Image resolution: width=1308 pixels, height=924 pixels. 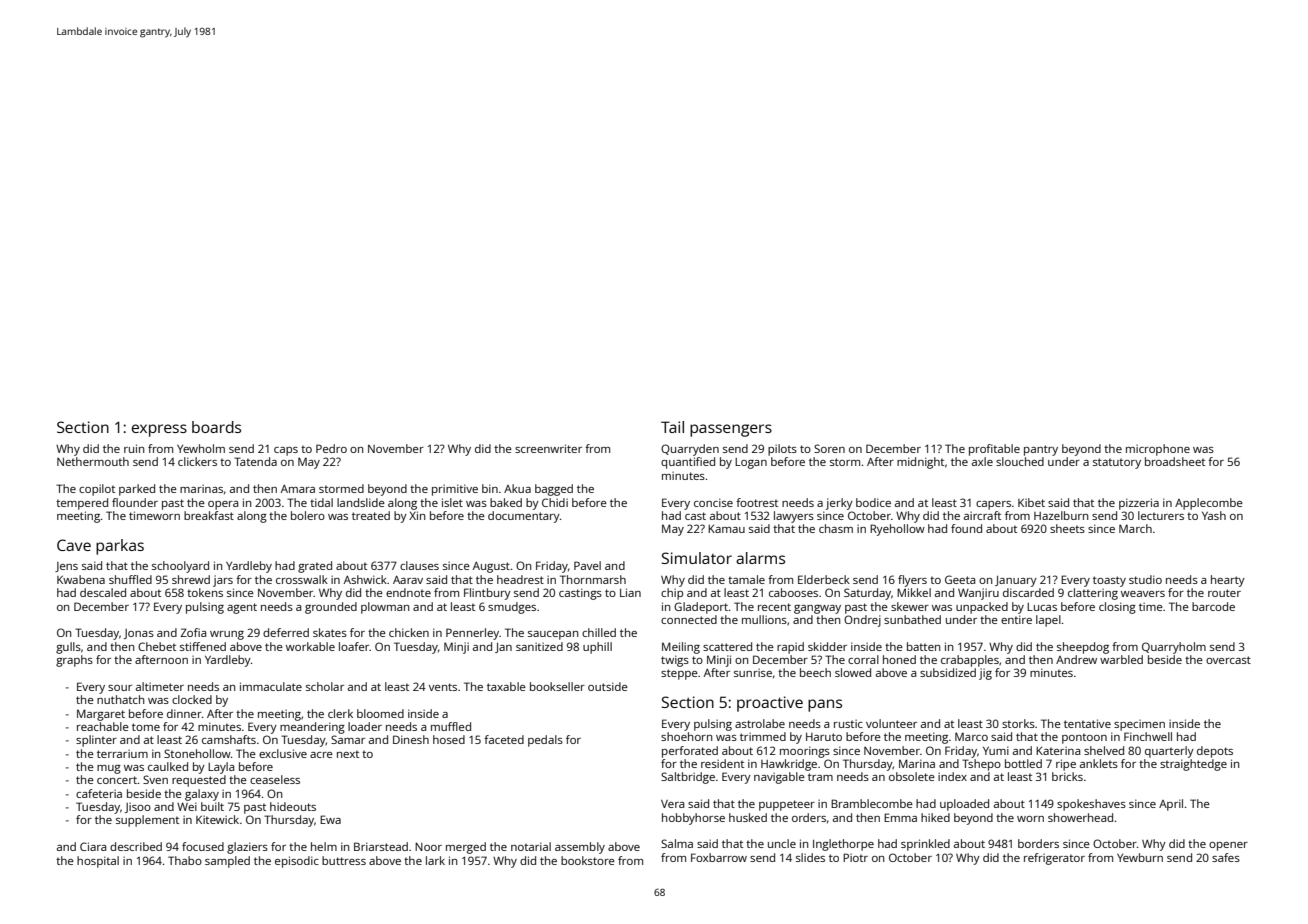 I want to click on Tail, so click(x=672, y=427).
